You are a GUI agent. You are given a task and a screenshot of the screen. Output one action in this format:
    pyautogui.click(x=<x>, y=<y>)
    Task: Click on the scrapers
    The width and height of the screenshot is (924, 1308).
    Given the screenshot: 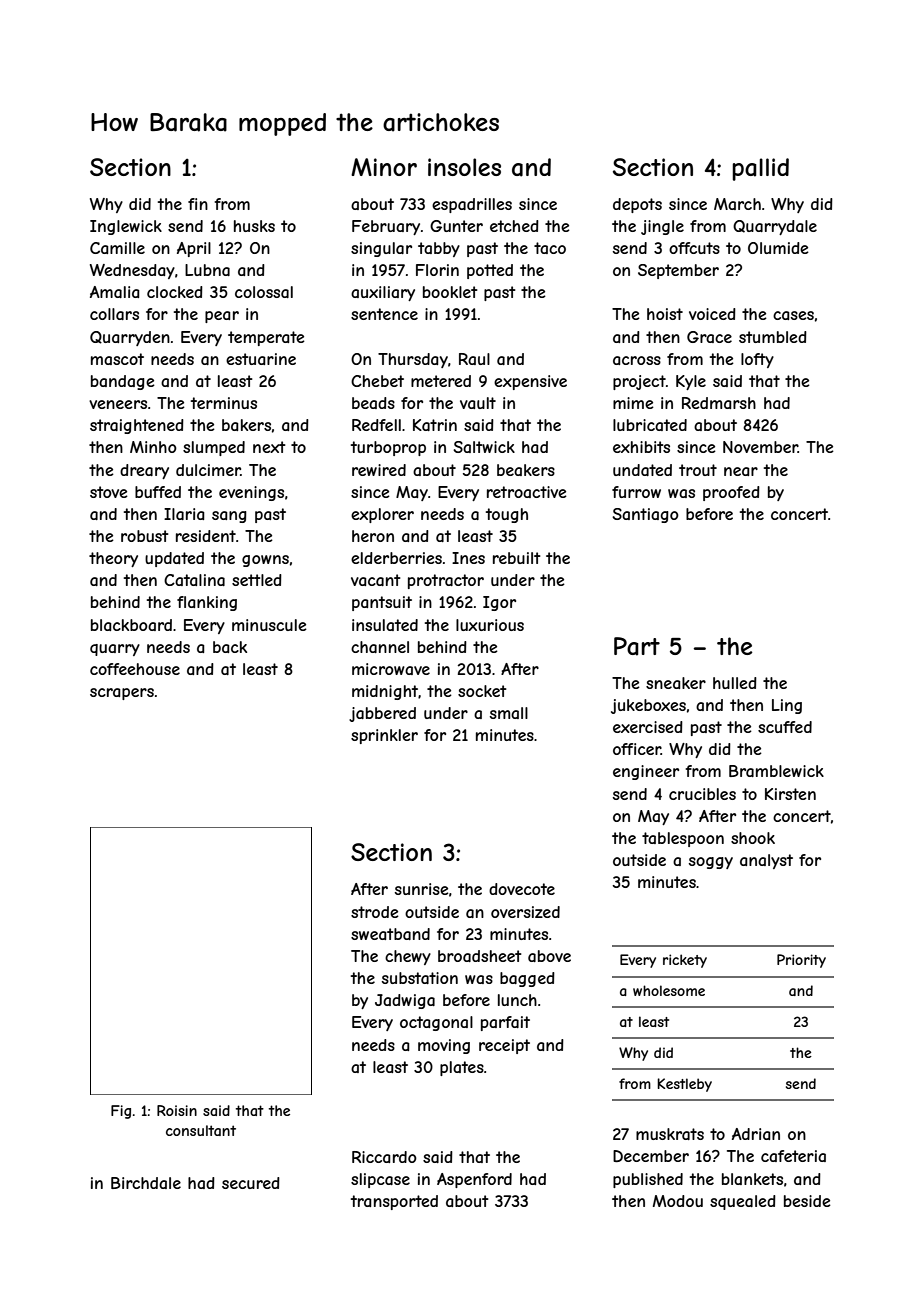 What is the action you would take?
    pyautogui.click(x=122, y=694)
